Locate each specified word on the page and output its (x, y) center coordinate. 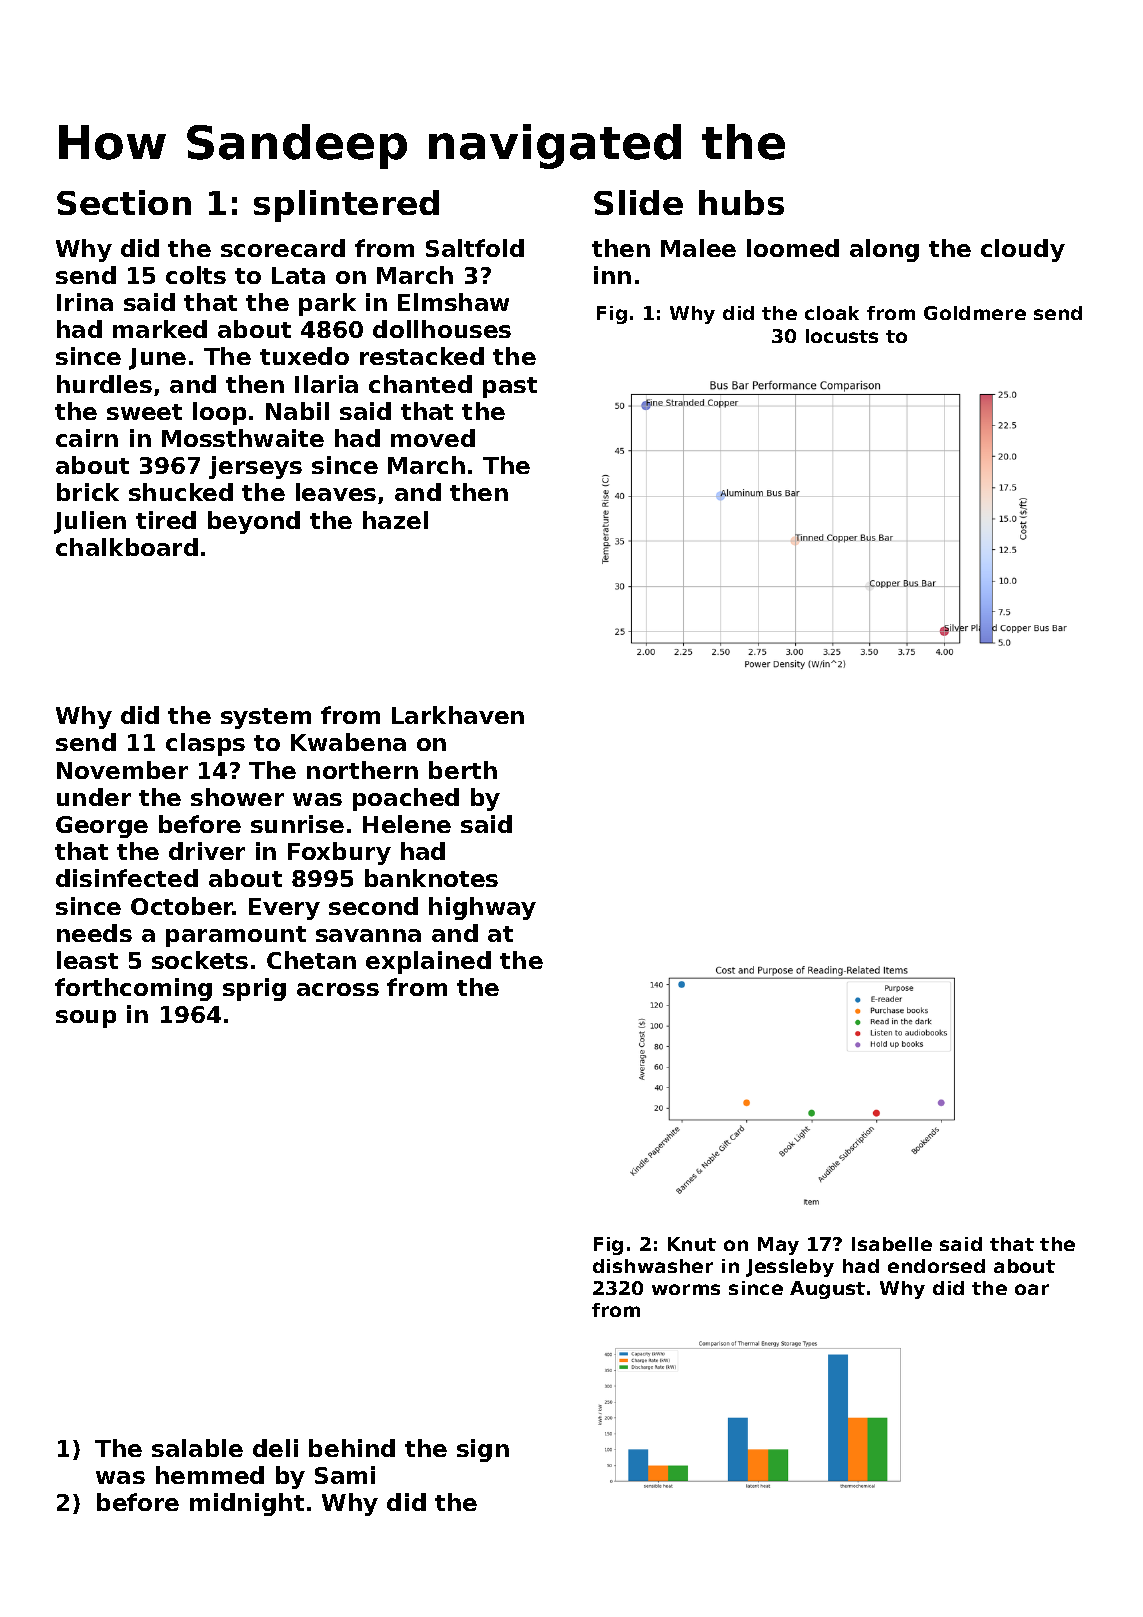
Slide (638, 202)
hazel (395, 520)
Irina (85, 302)
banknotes (431, 878)
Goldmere (975, 313)
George (102, 827)
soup (86, 1019)
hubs (741, 202)
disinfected (127, 878)
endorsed (936, 1266)
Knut (692, 1244)
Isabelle (892, 1244)
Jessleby (790, 1268)
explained (428, 962)
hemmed (210, 1475)
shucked (181, 492)
